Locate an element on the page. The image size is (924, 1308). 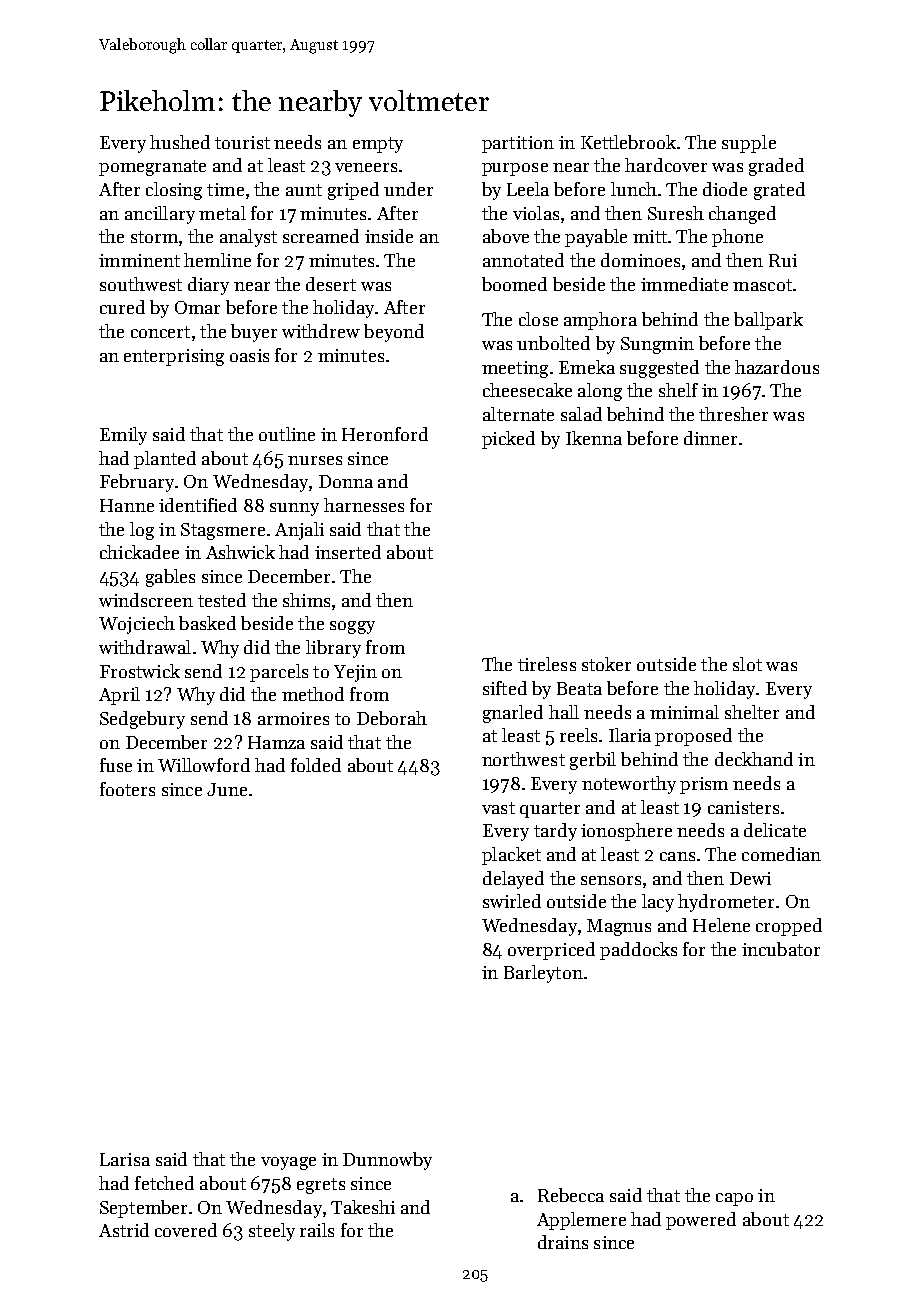
Larisa is located at coordinates (125, 1159).
